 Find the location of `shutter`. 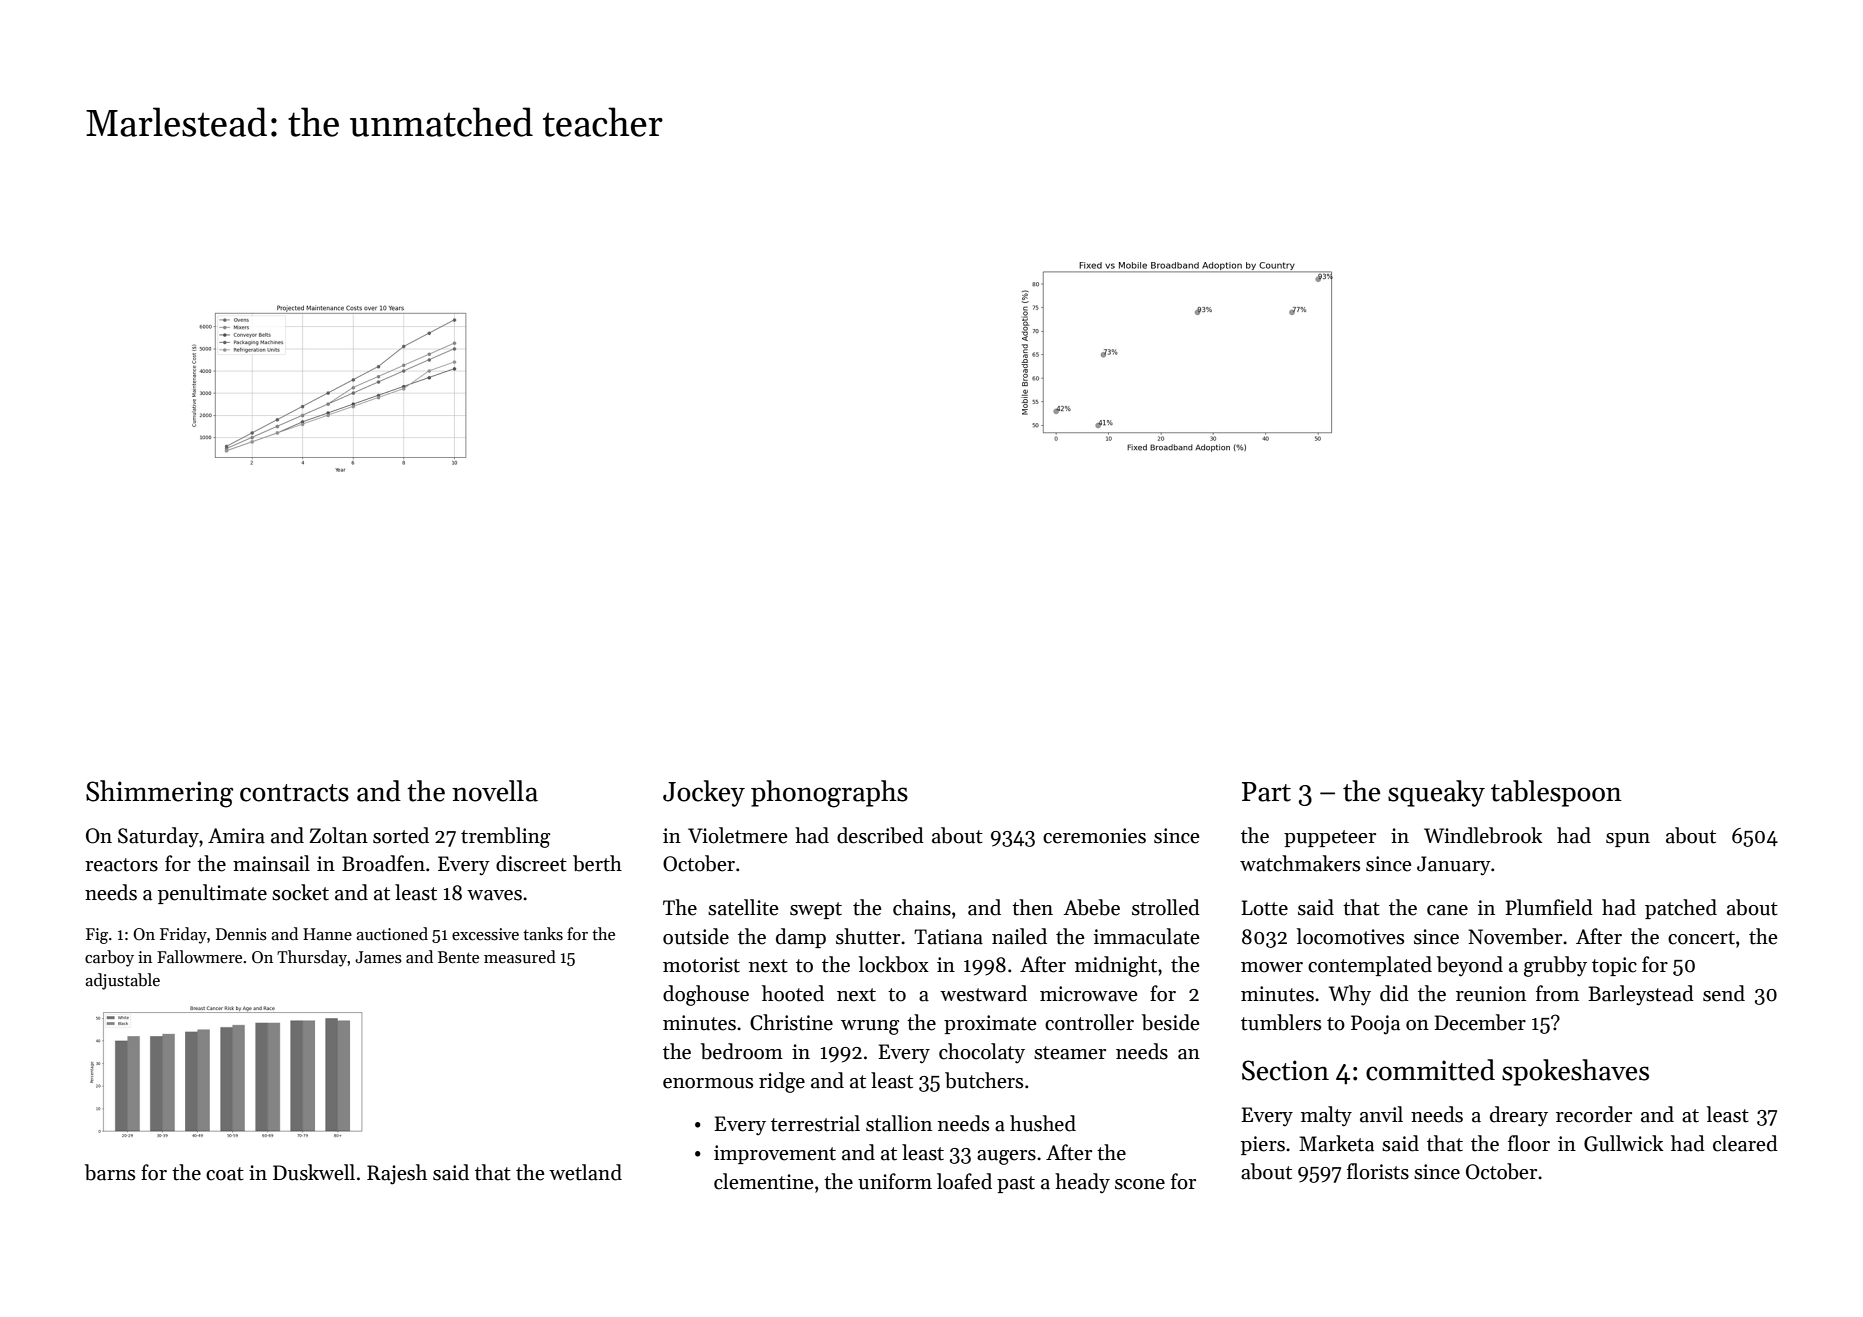

shutter is located at coordinates (868, 936).
